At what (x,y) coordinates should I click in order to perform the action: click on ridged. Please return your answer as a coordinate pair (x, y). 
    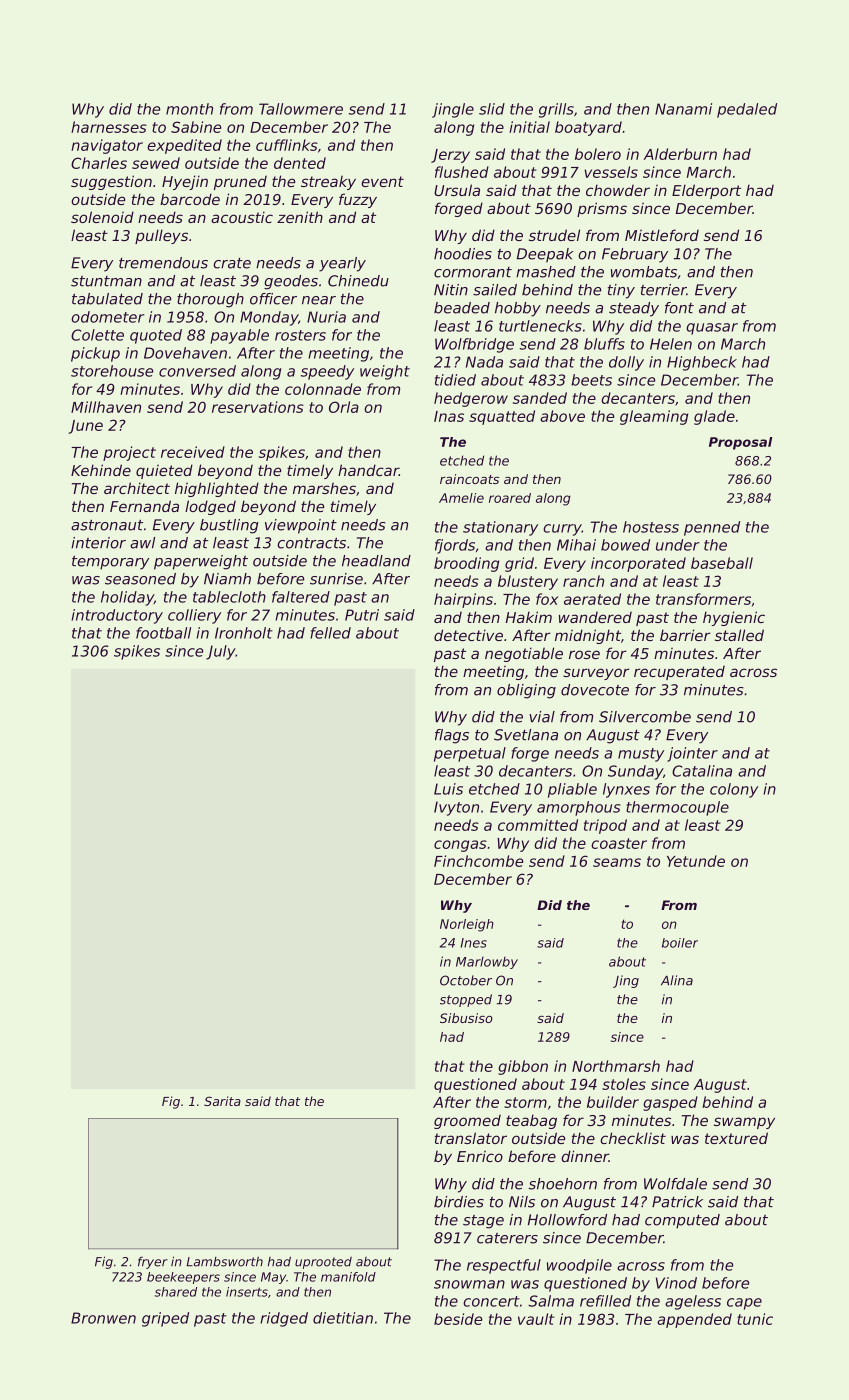
    Looking at the image, I should click on (284, 1319).
